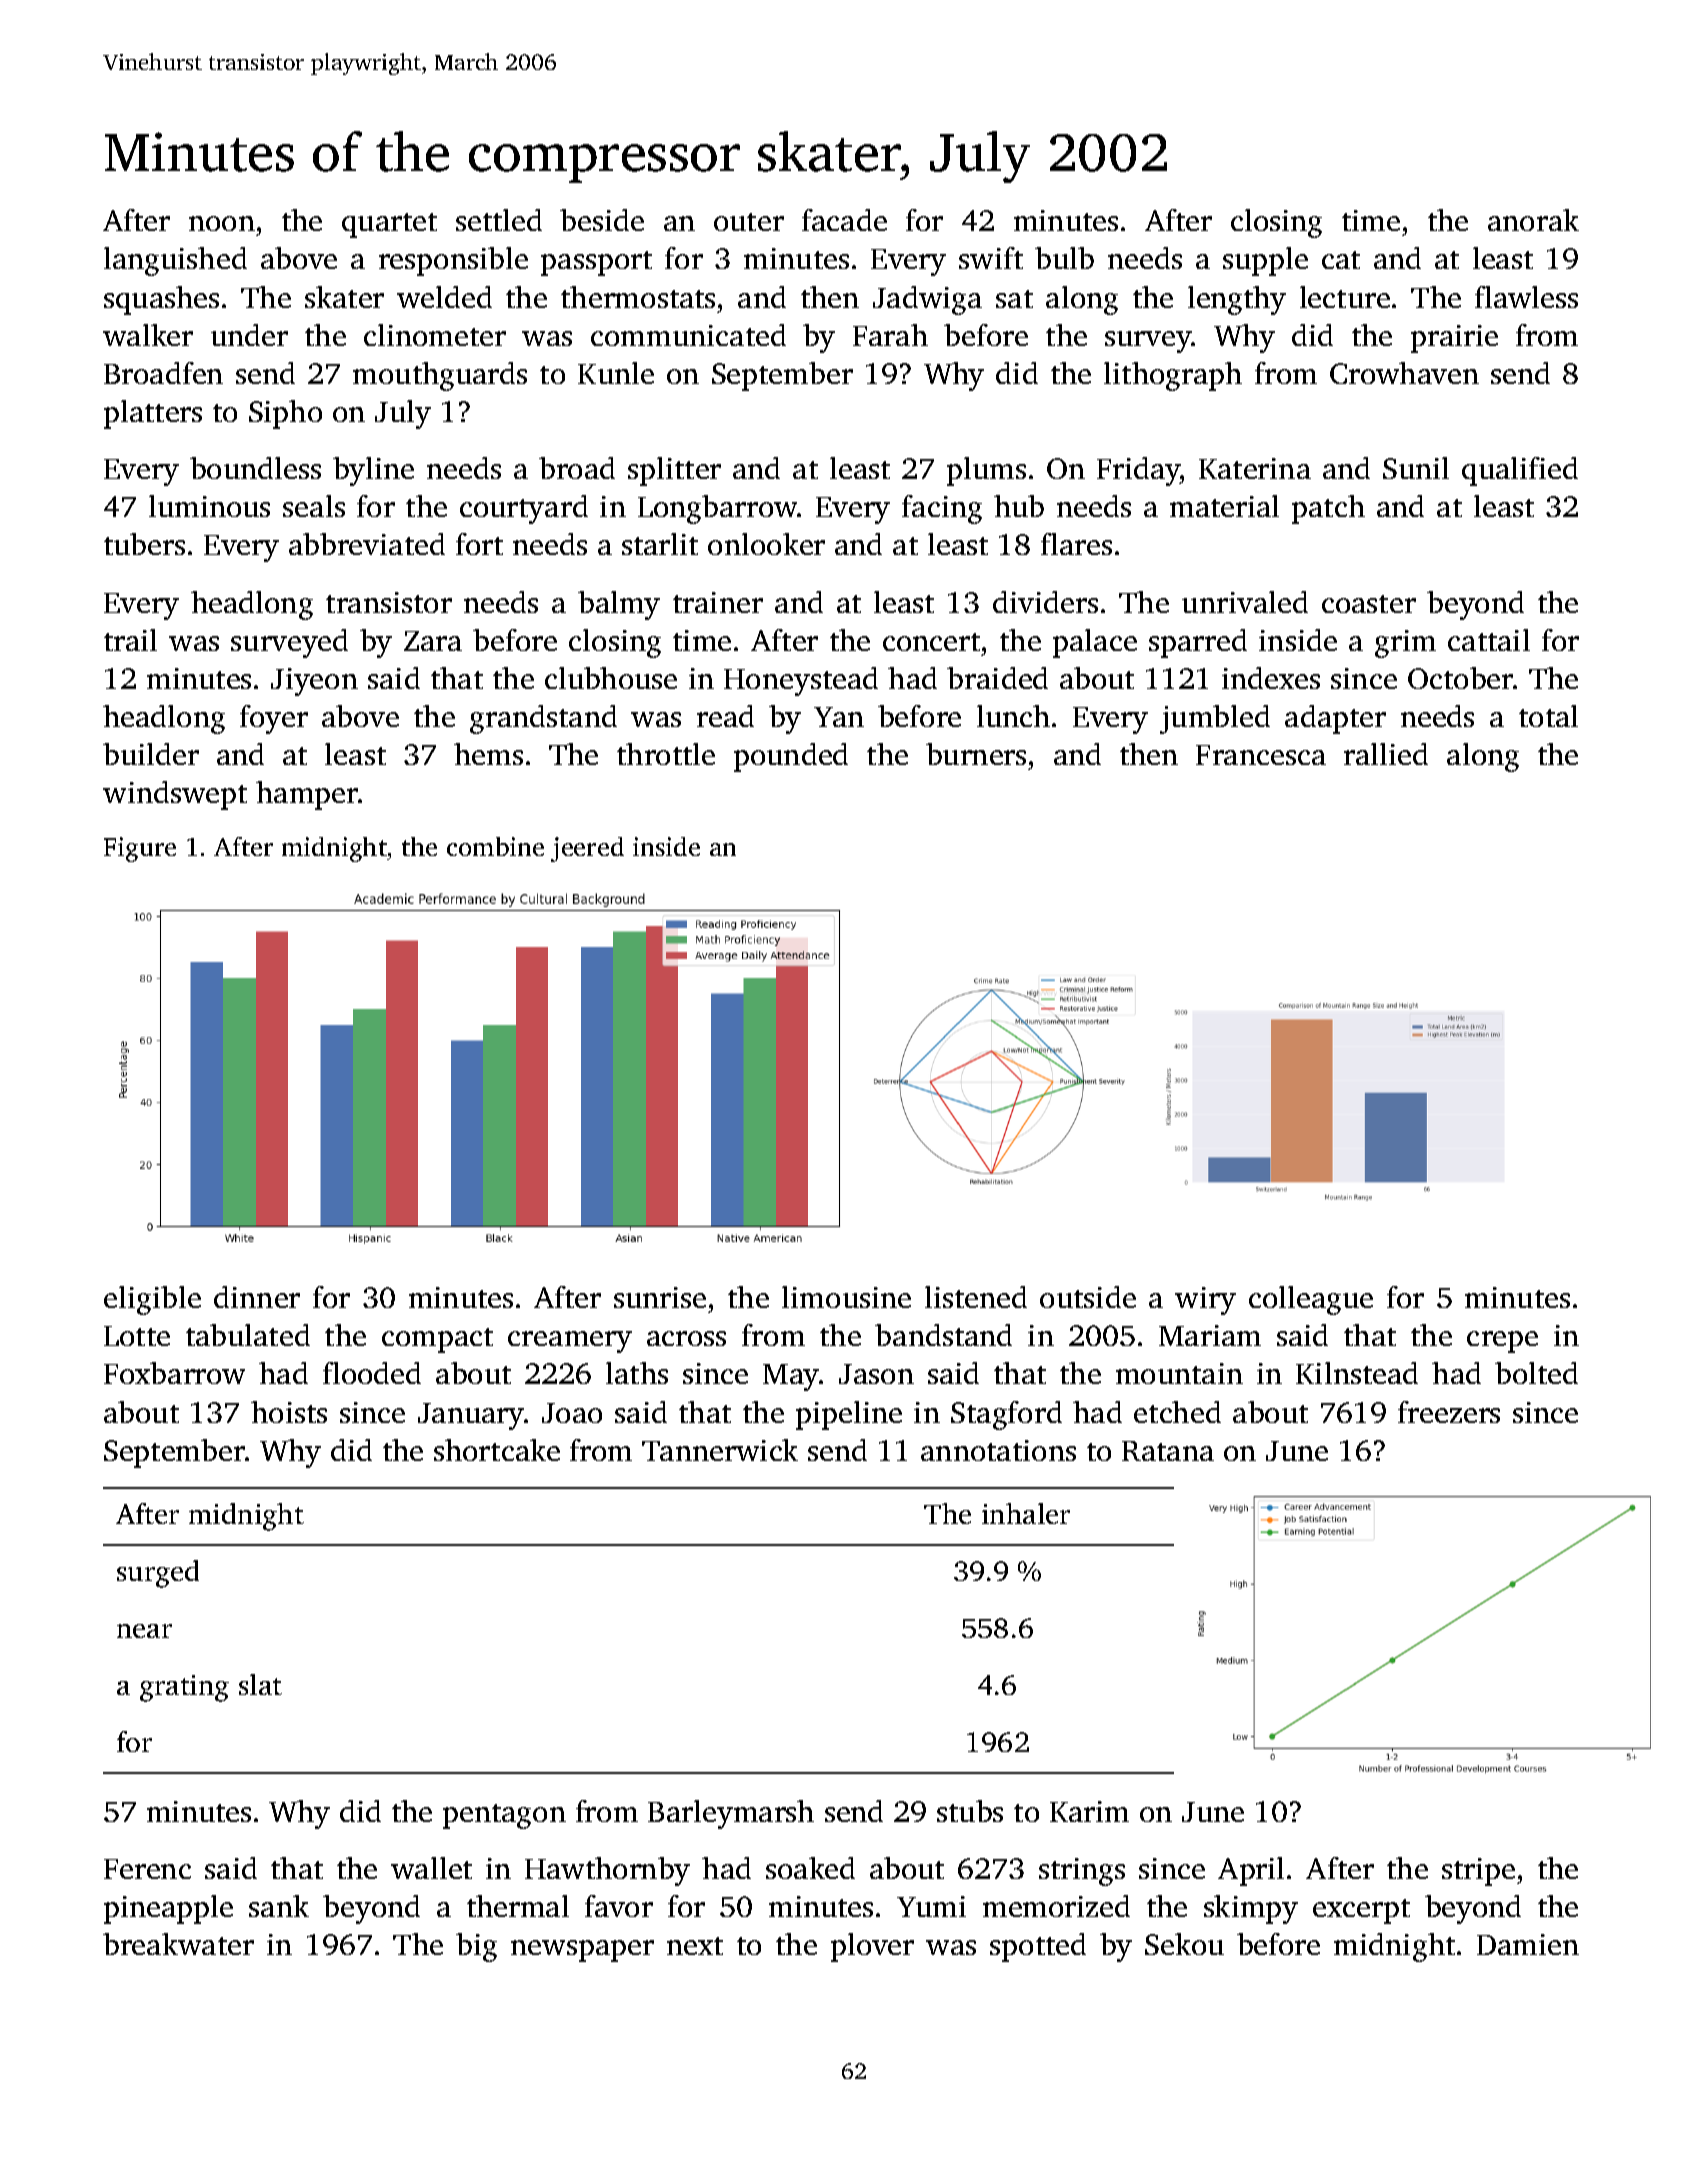 The height and width of the screenshot is (2178, 1683). Describe the element at coordinates (942, 509) in the screenshot. I see `facing` at that location.
